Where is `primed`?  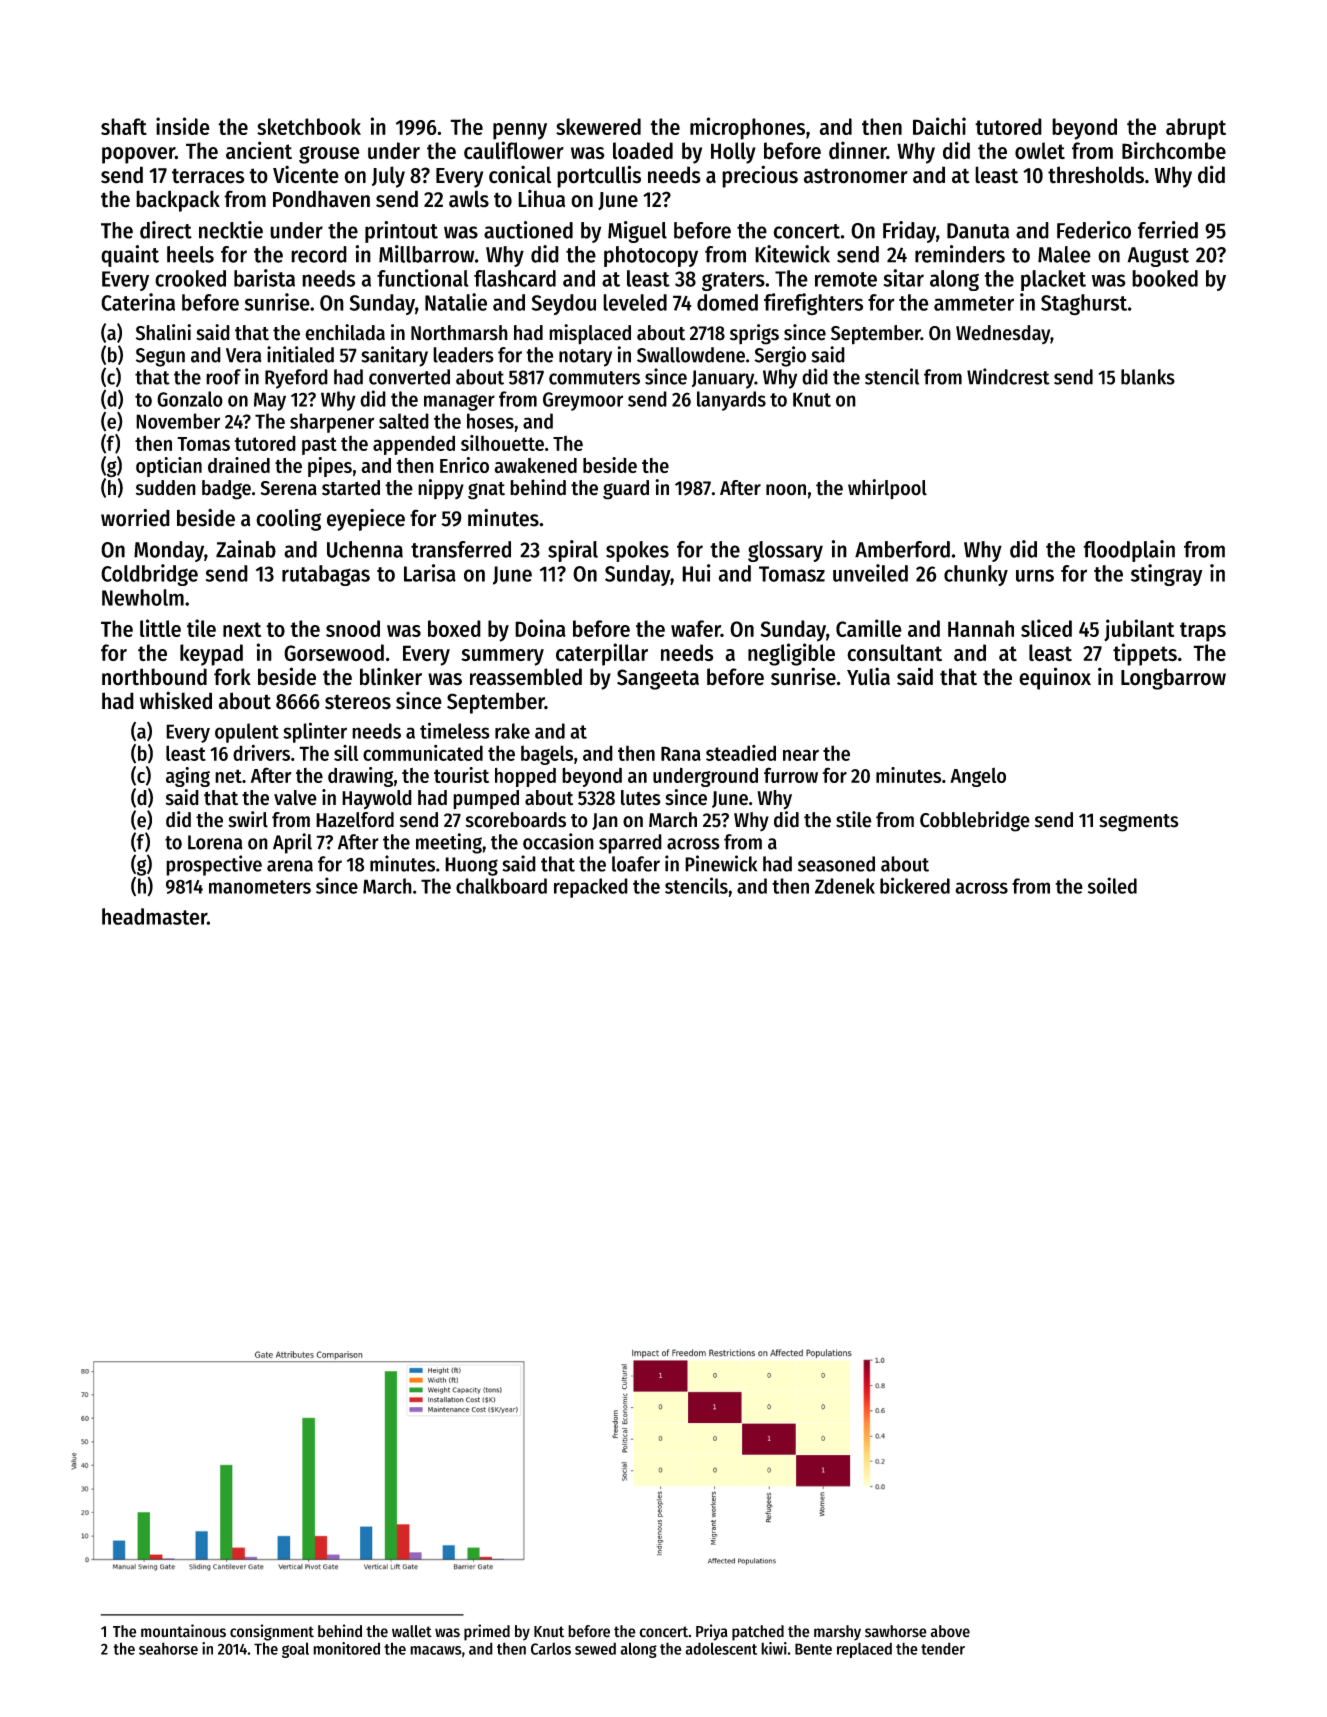
primed is located at coordinates (487, 1632).
